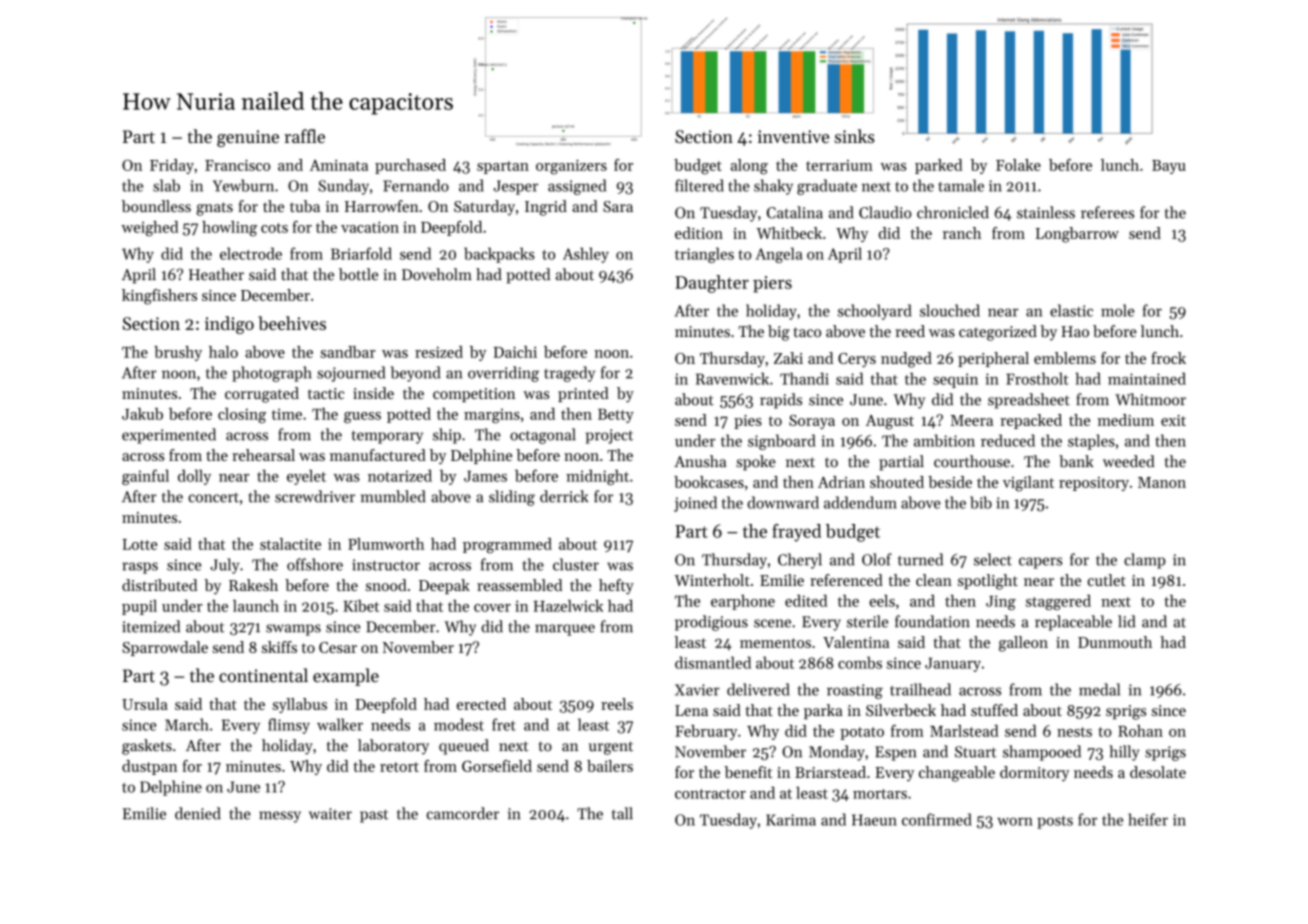 The width and height of the page is (1308, 924). I want to click on Gorsefield, so click(497, 766).
